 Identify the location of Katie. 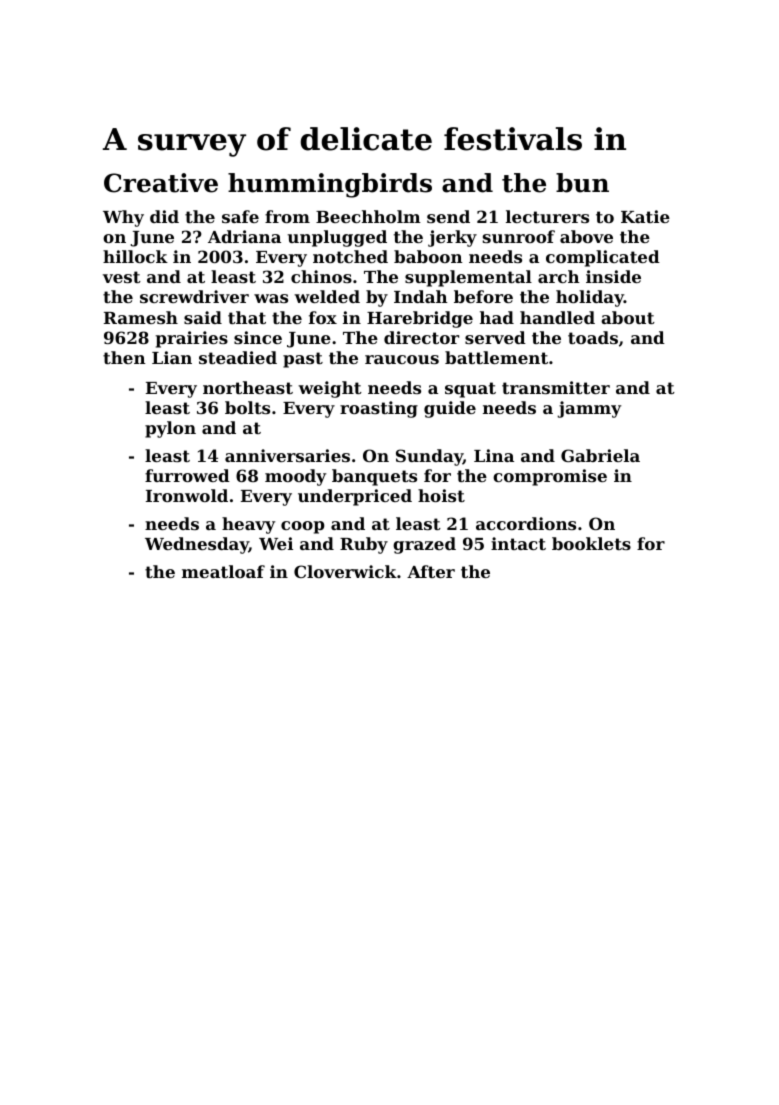
(645, 216).
